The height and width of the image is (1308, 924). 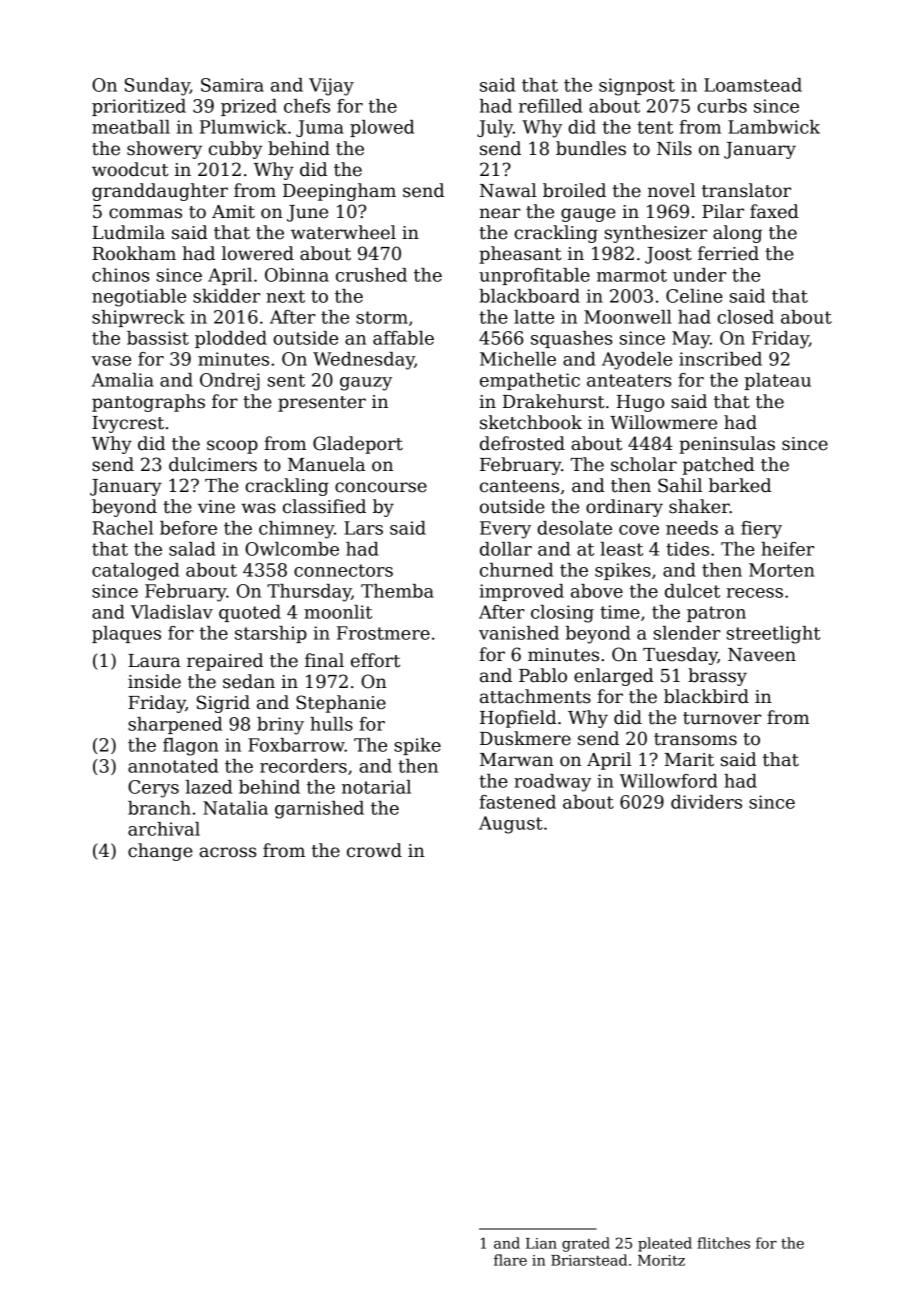 What do you see at coordinates (574, 190) in the image?
I see `broiled` at bounding box center [574, 190].
